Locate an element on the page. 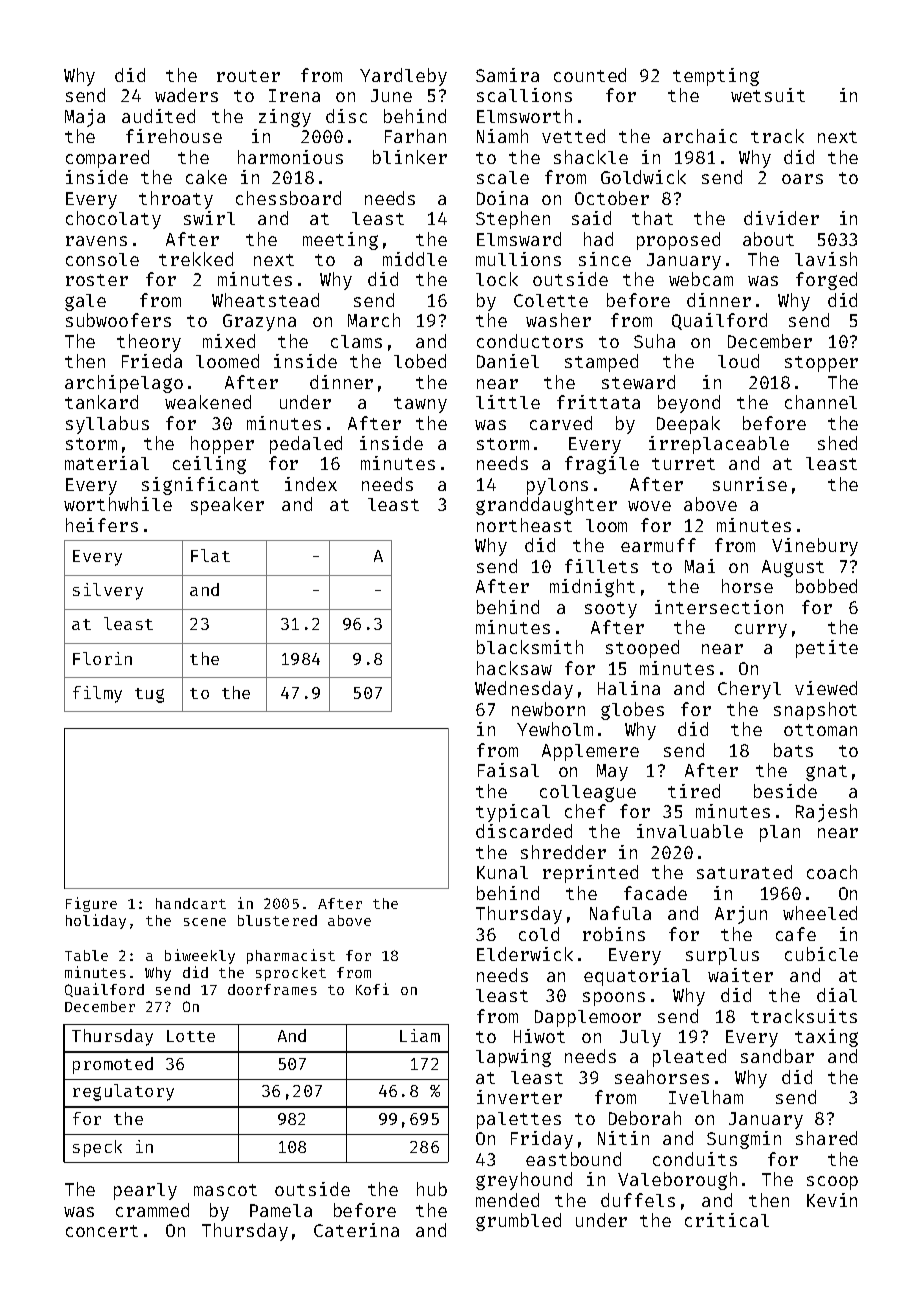 The width and height of the image is (924, 1308). stopper is located at coordinates (821, 364).
